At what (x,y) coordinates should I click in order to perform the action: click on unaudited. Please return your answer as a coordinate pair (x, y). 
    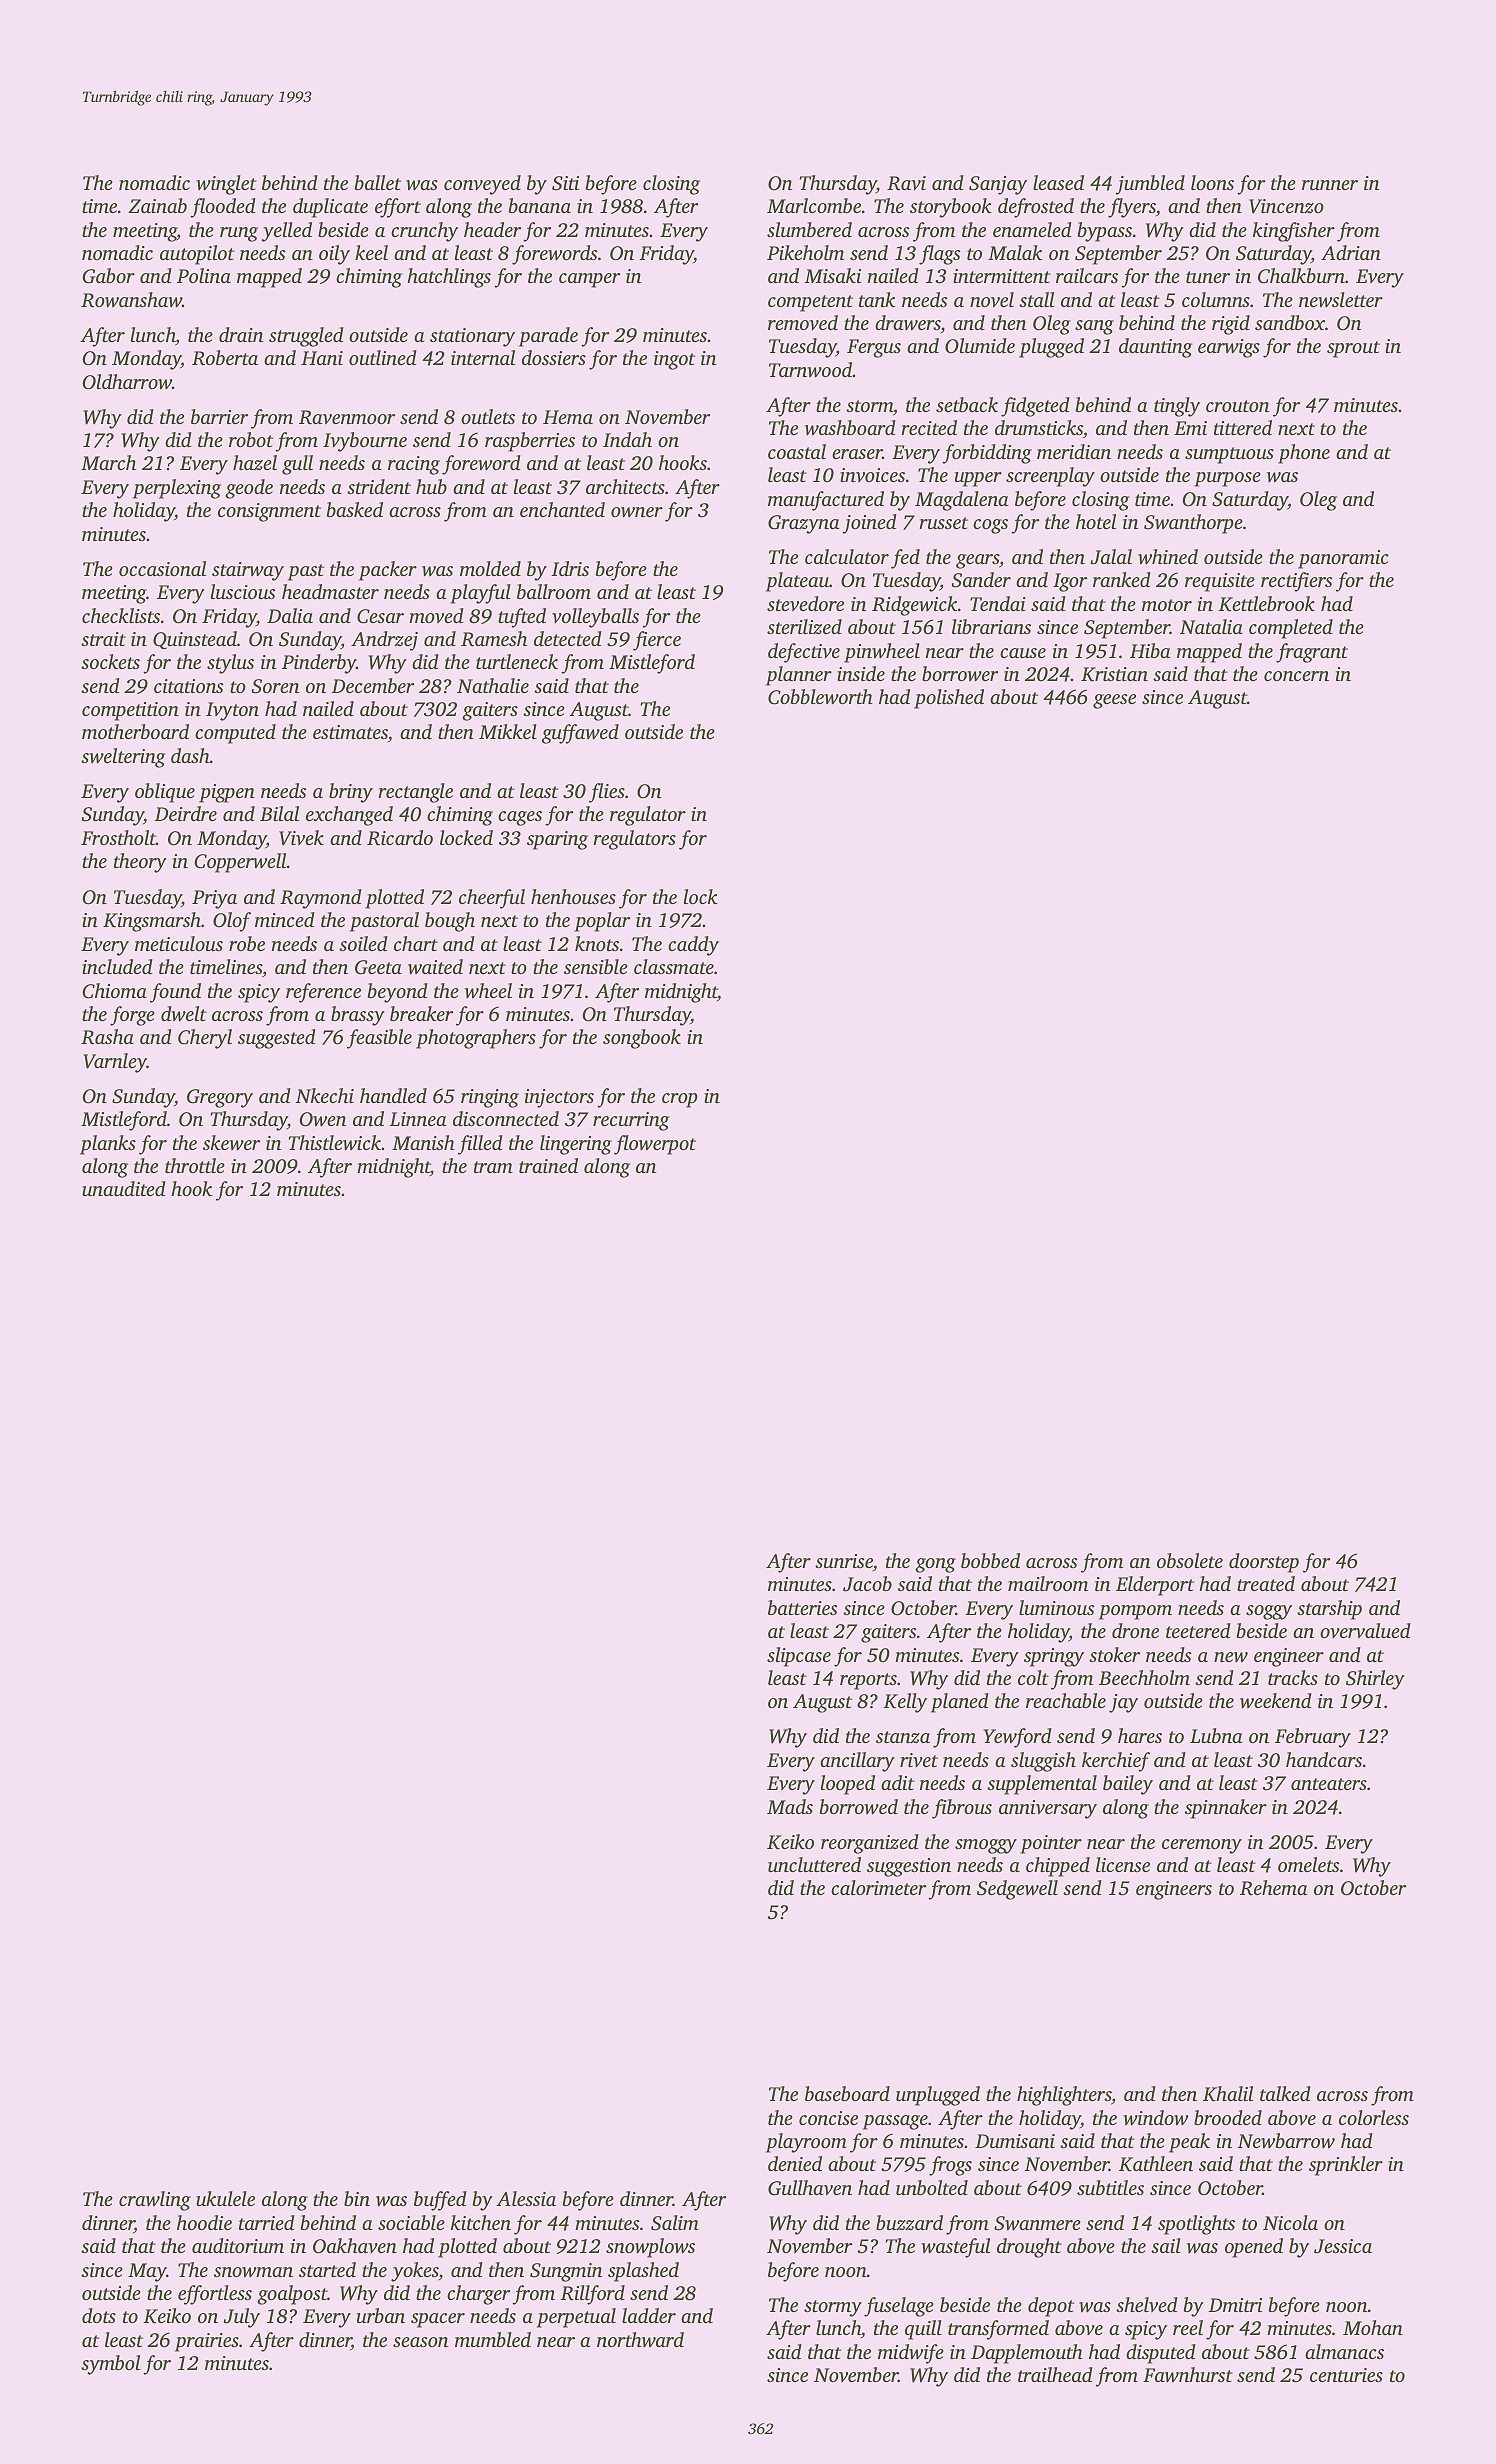
    Looking at the image, I should click on (124, 1188).
